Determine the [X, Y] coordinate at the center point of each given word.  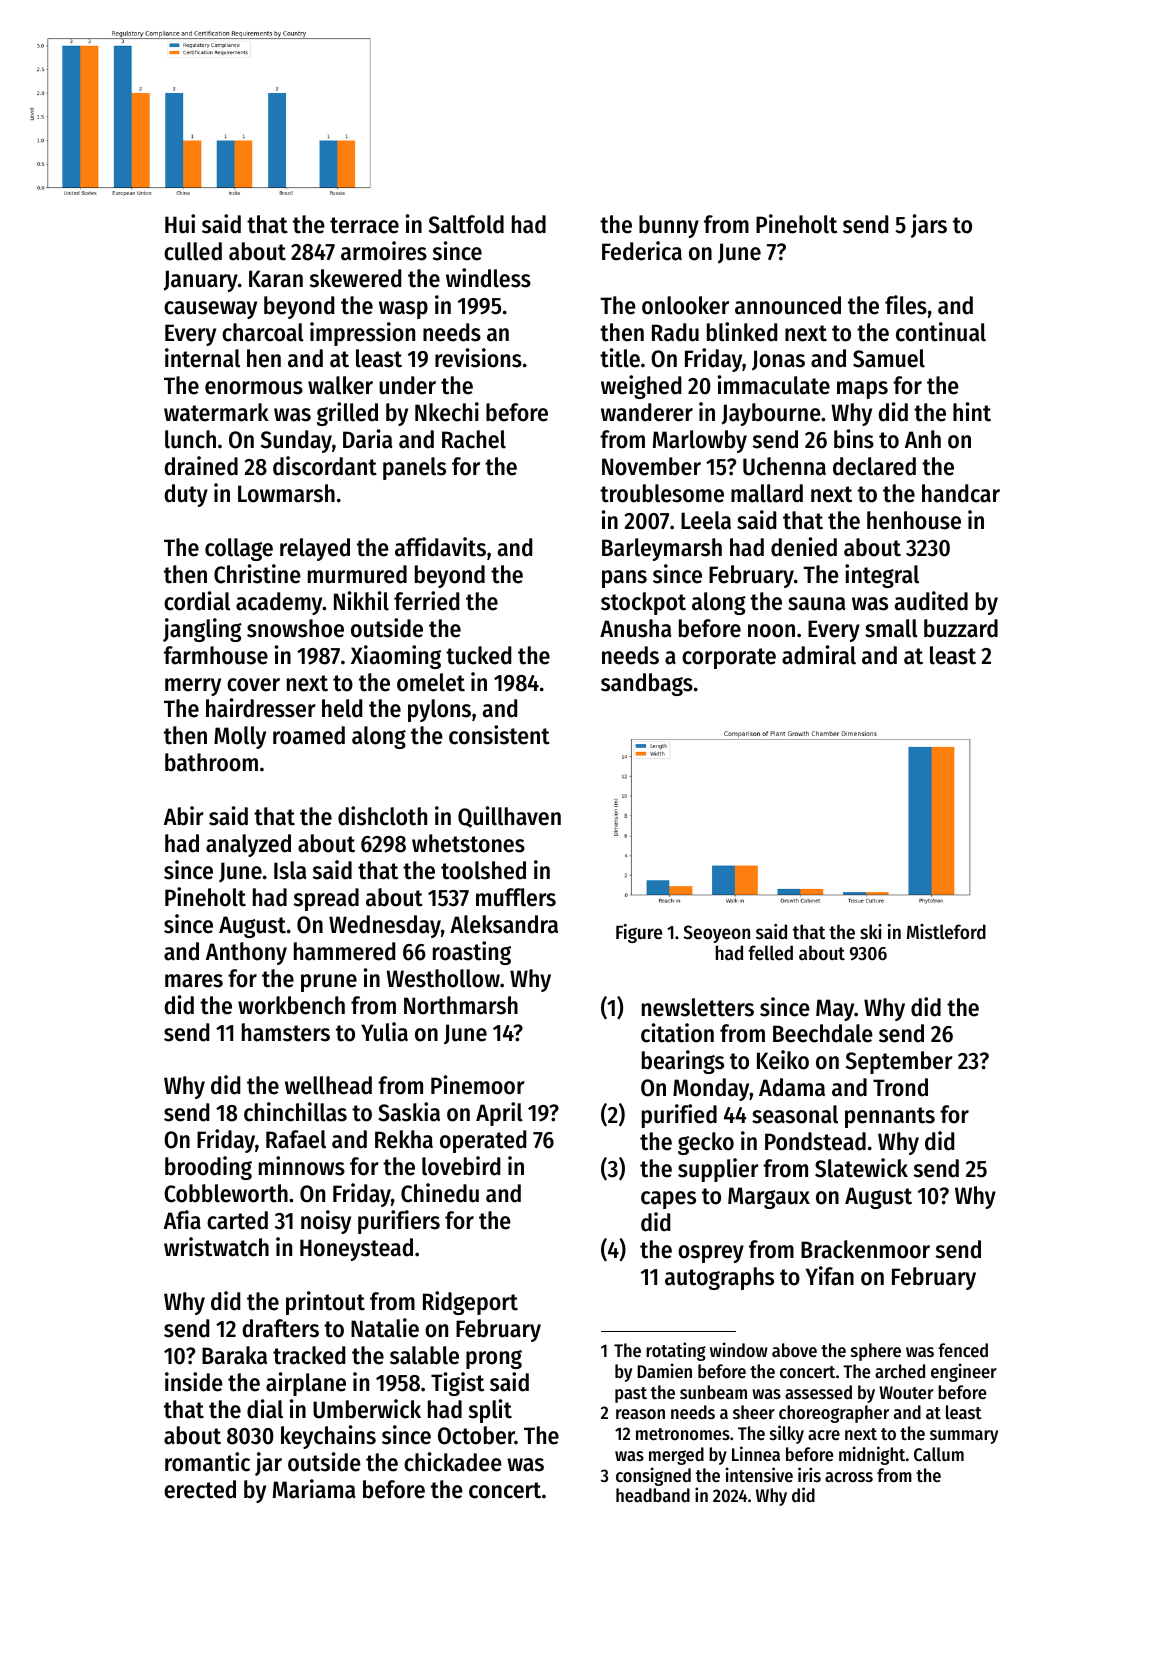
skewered [355, 278]
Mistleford [946, 932]
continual [941, 332]
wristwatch [216, 1247]
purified [679, 1116]
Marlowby [700, 441]
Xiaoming [396, 657]
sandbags [647, 684]
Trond [900, 1087]
